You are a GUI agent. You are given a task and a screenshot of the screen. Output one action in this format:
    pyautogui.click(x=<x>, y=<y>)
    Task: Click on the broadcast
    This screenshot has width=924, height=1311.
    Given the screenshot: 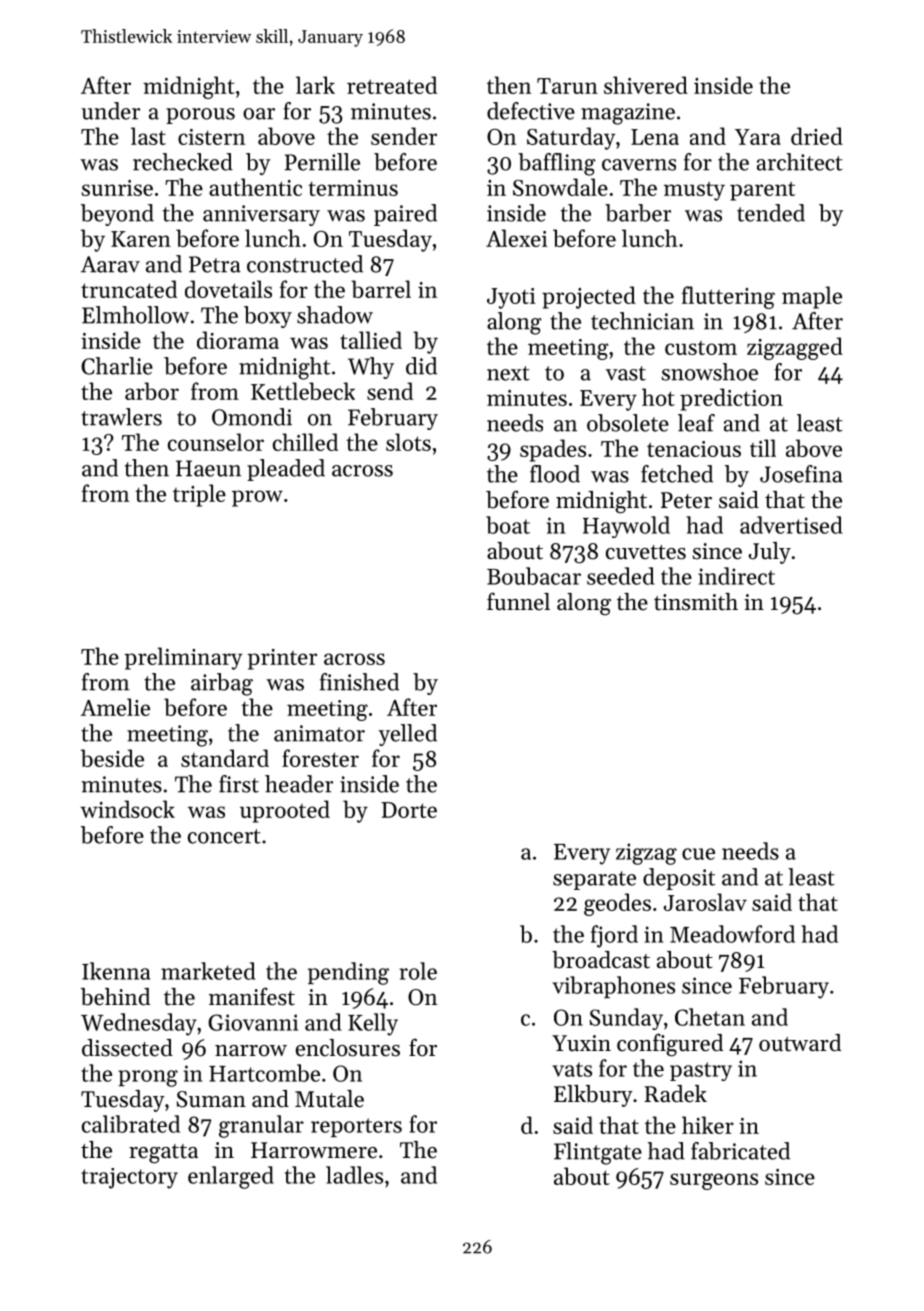 What is the action you would take?
    pyautogui.click(x=601, y=960)
